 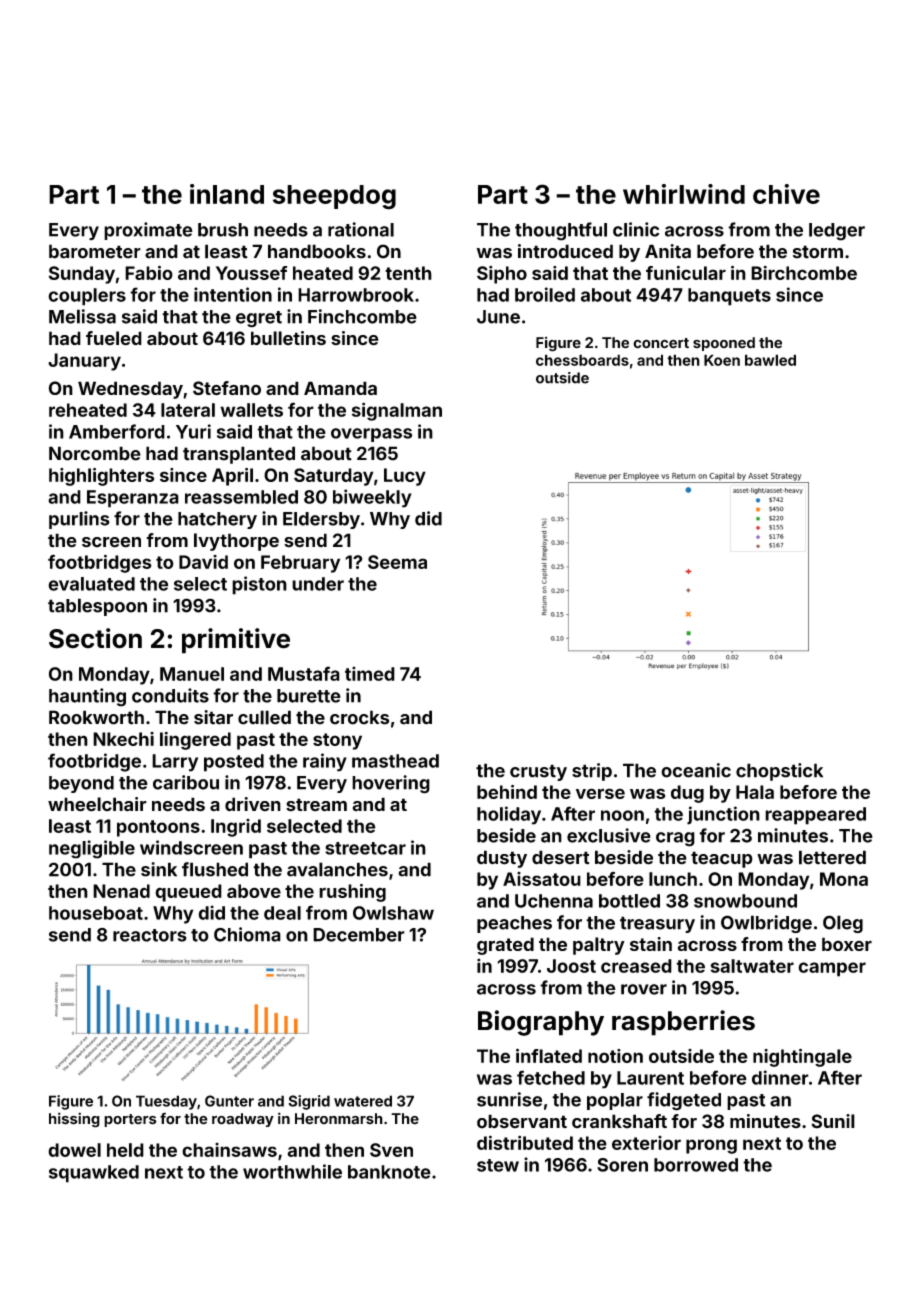 What do you see at coordinates (95, 251) in the screenshot?
I see `barometer` at bounding box center [95, 251].
